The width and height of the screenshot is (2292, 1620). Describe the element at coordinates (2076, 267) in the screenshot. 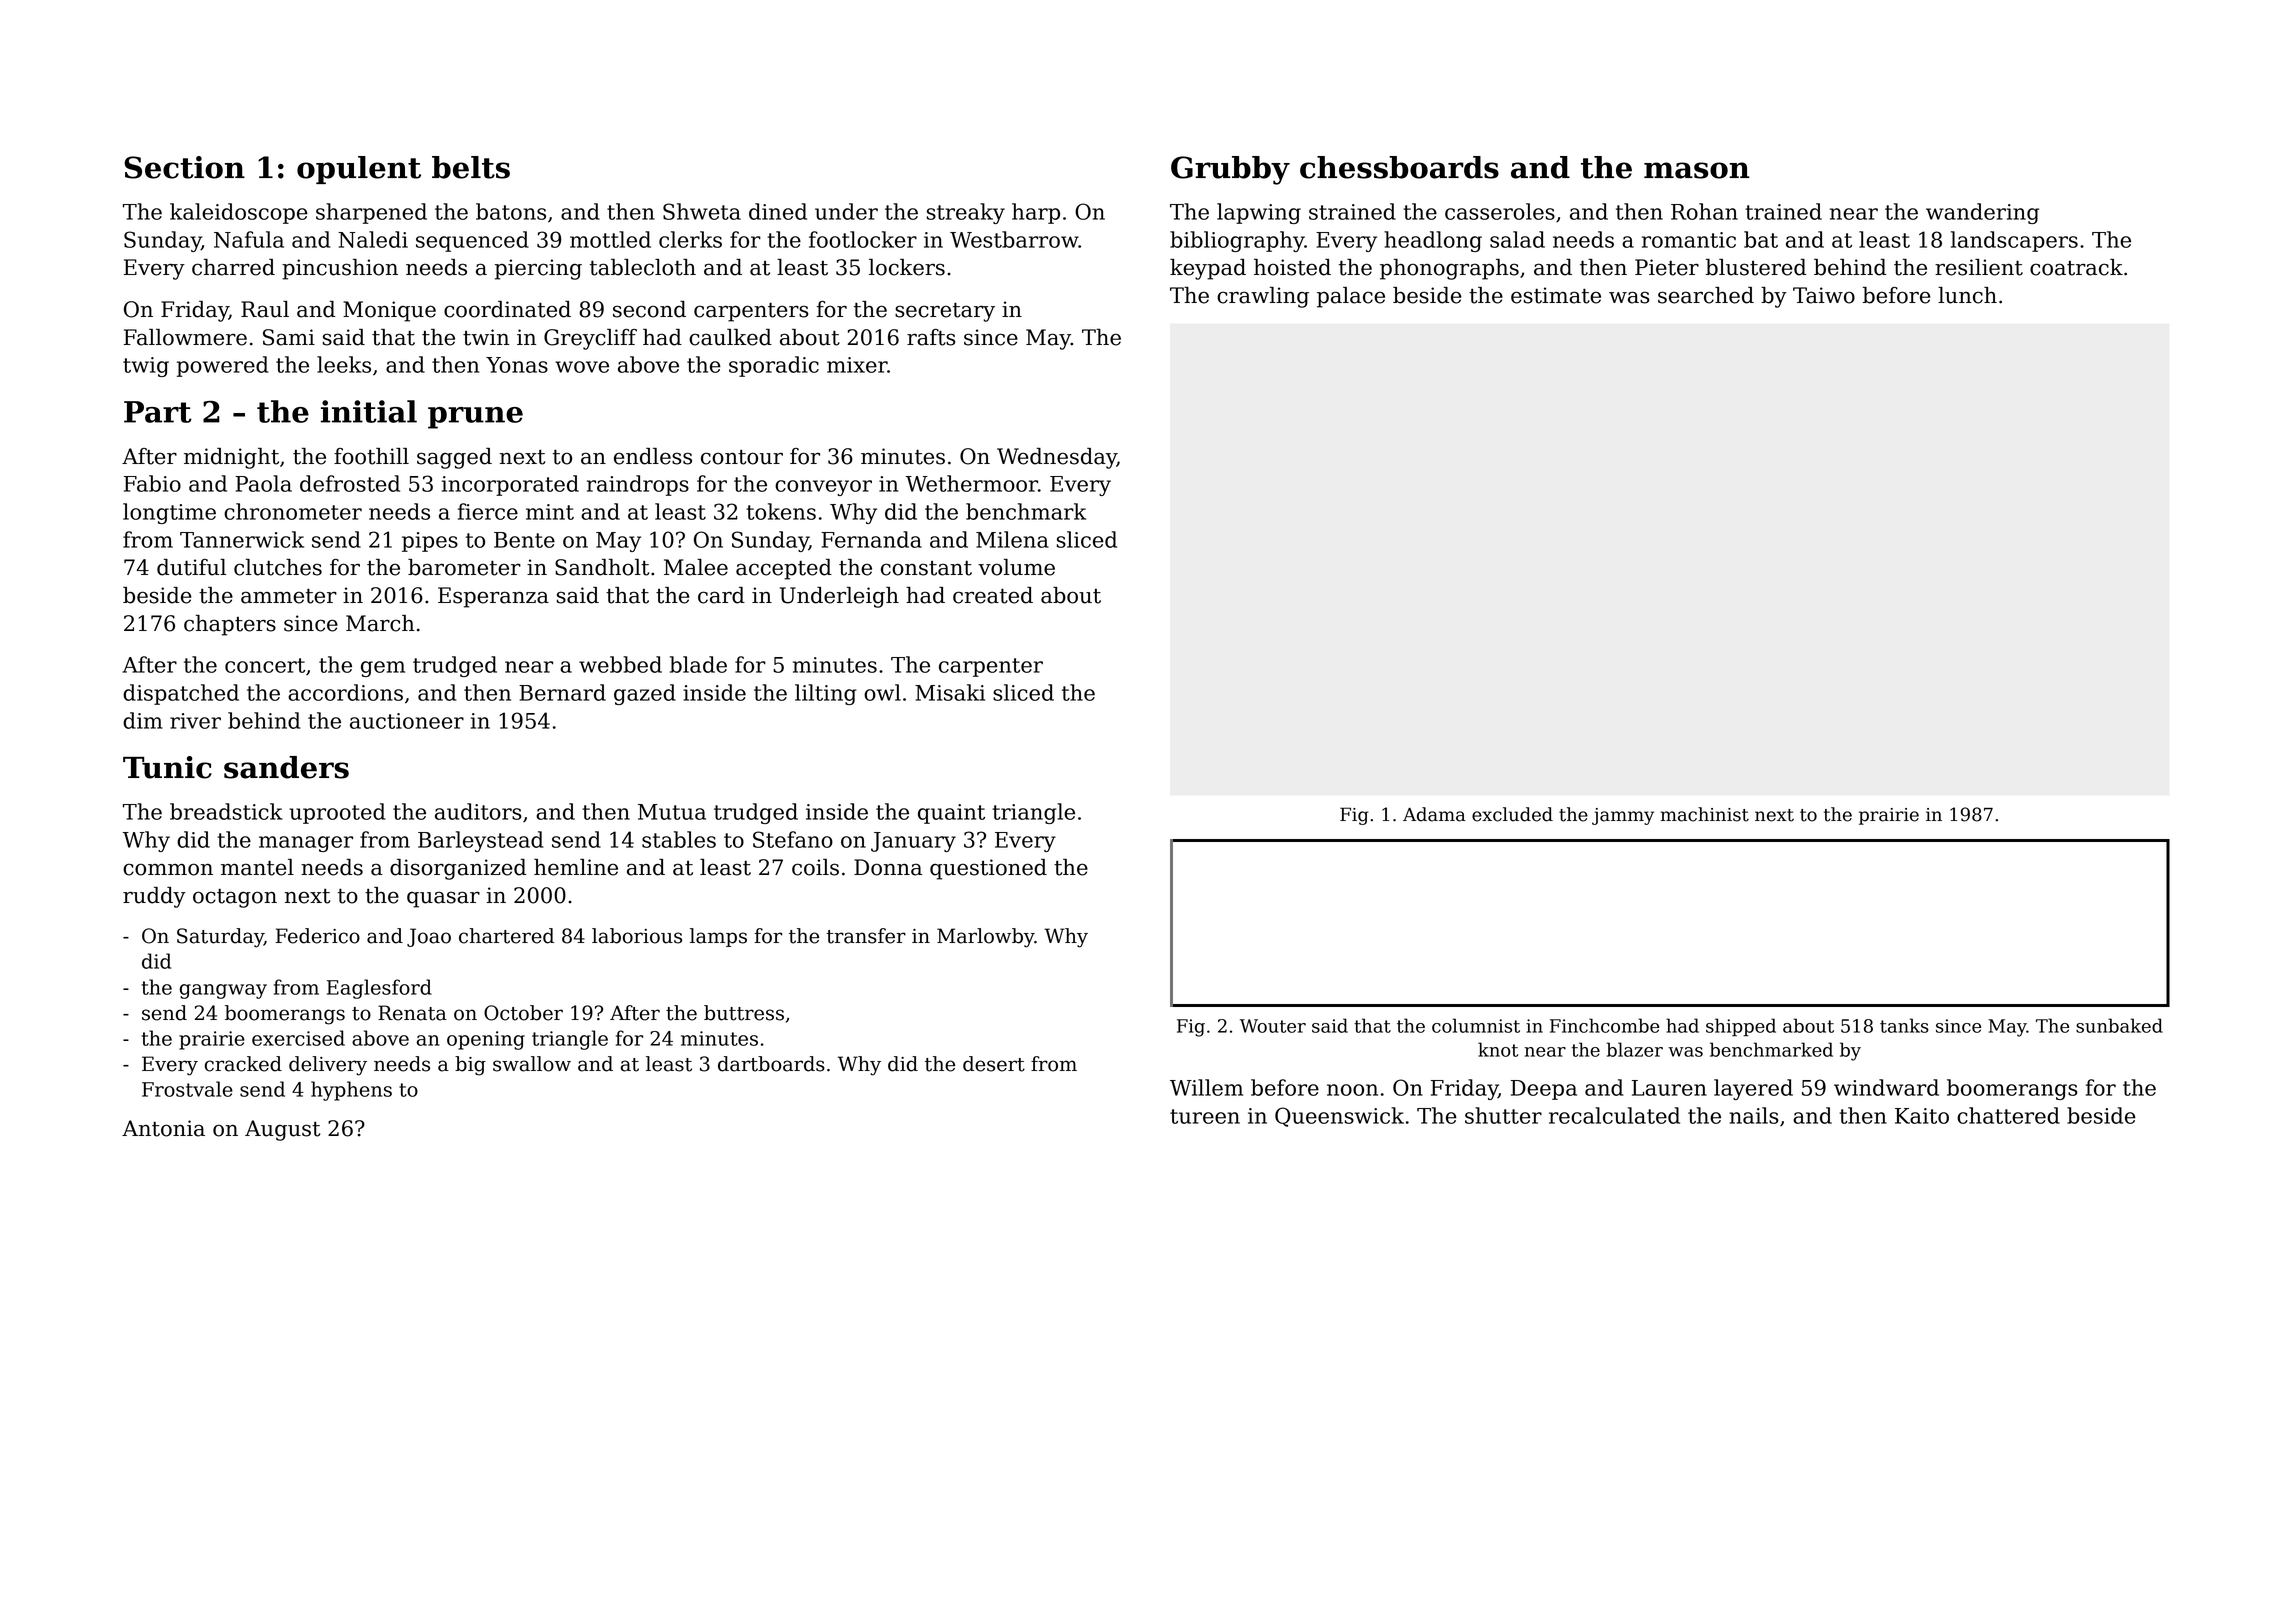

I see `coatrack` at that location.
